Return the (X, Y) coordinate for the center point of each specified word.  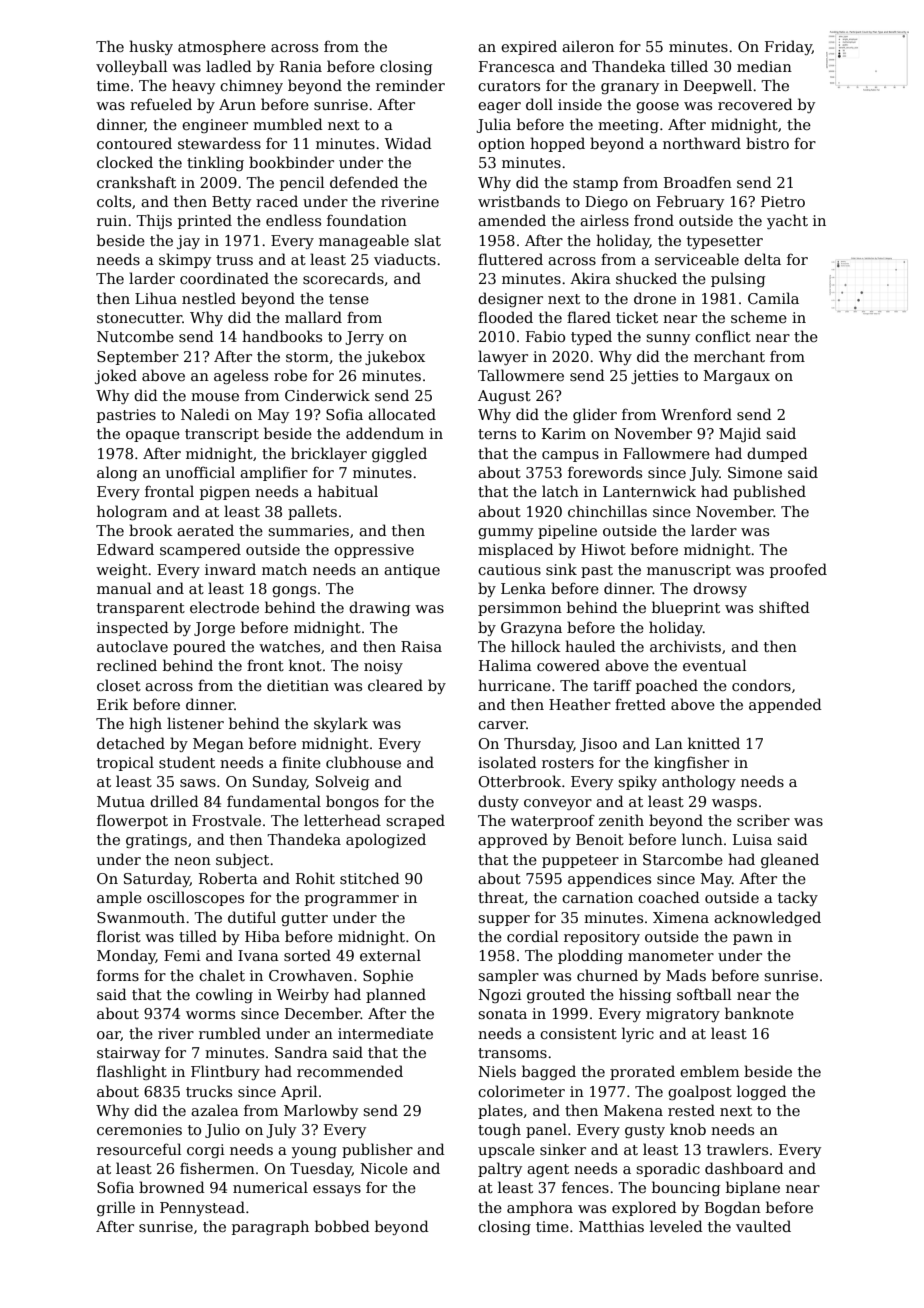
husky (151, 47)
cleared (395, 685)
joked (116, 376)
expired (529, 47)
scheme (759, 317)
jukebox (395, 357)
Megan (218, 745)
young (314, 1152)
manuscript (689, 571)
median (764, 66)
